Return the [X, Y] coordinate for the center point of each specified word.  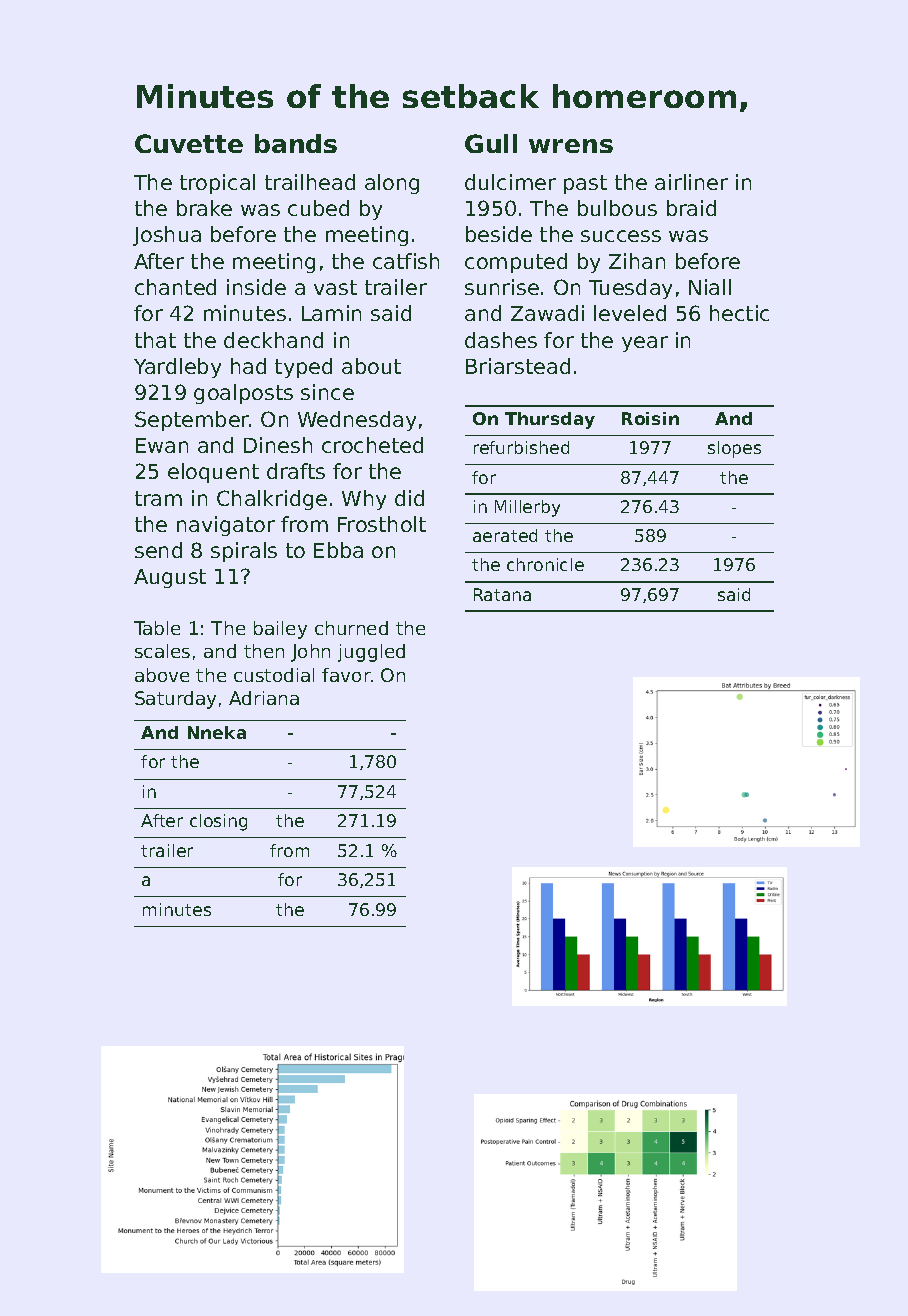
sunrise [502, 287]
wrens [571, 146]
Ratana [502, 594]
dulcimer [510, 182]
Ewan [162, 445]
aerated [505, 535]
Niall [710, 287]
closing [218, 822]
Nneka [217, 732]
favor [346, 675]
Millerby [527, 508]
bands [296, 143]
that [155, 340]
